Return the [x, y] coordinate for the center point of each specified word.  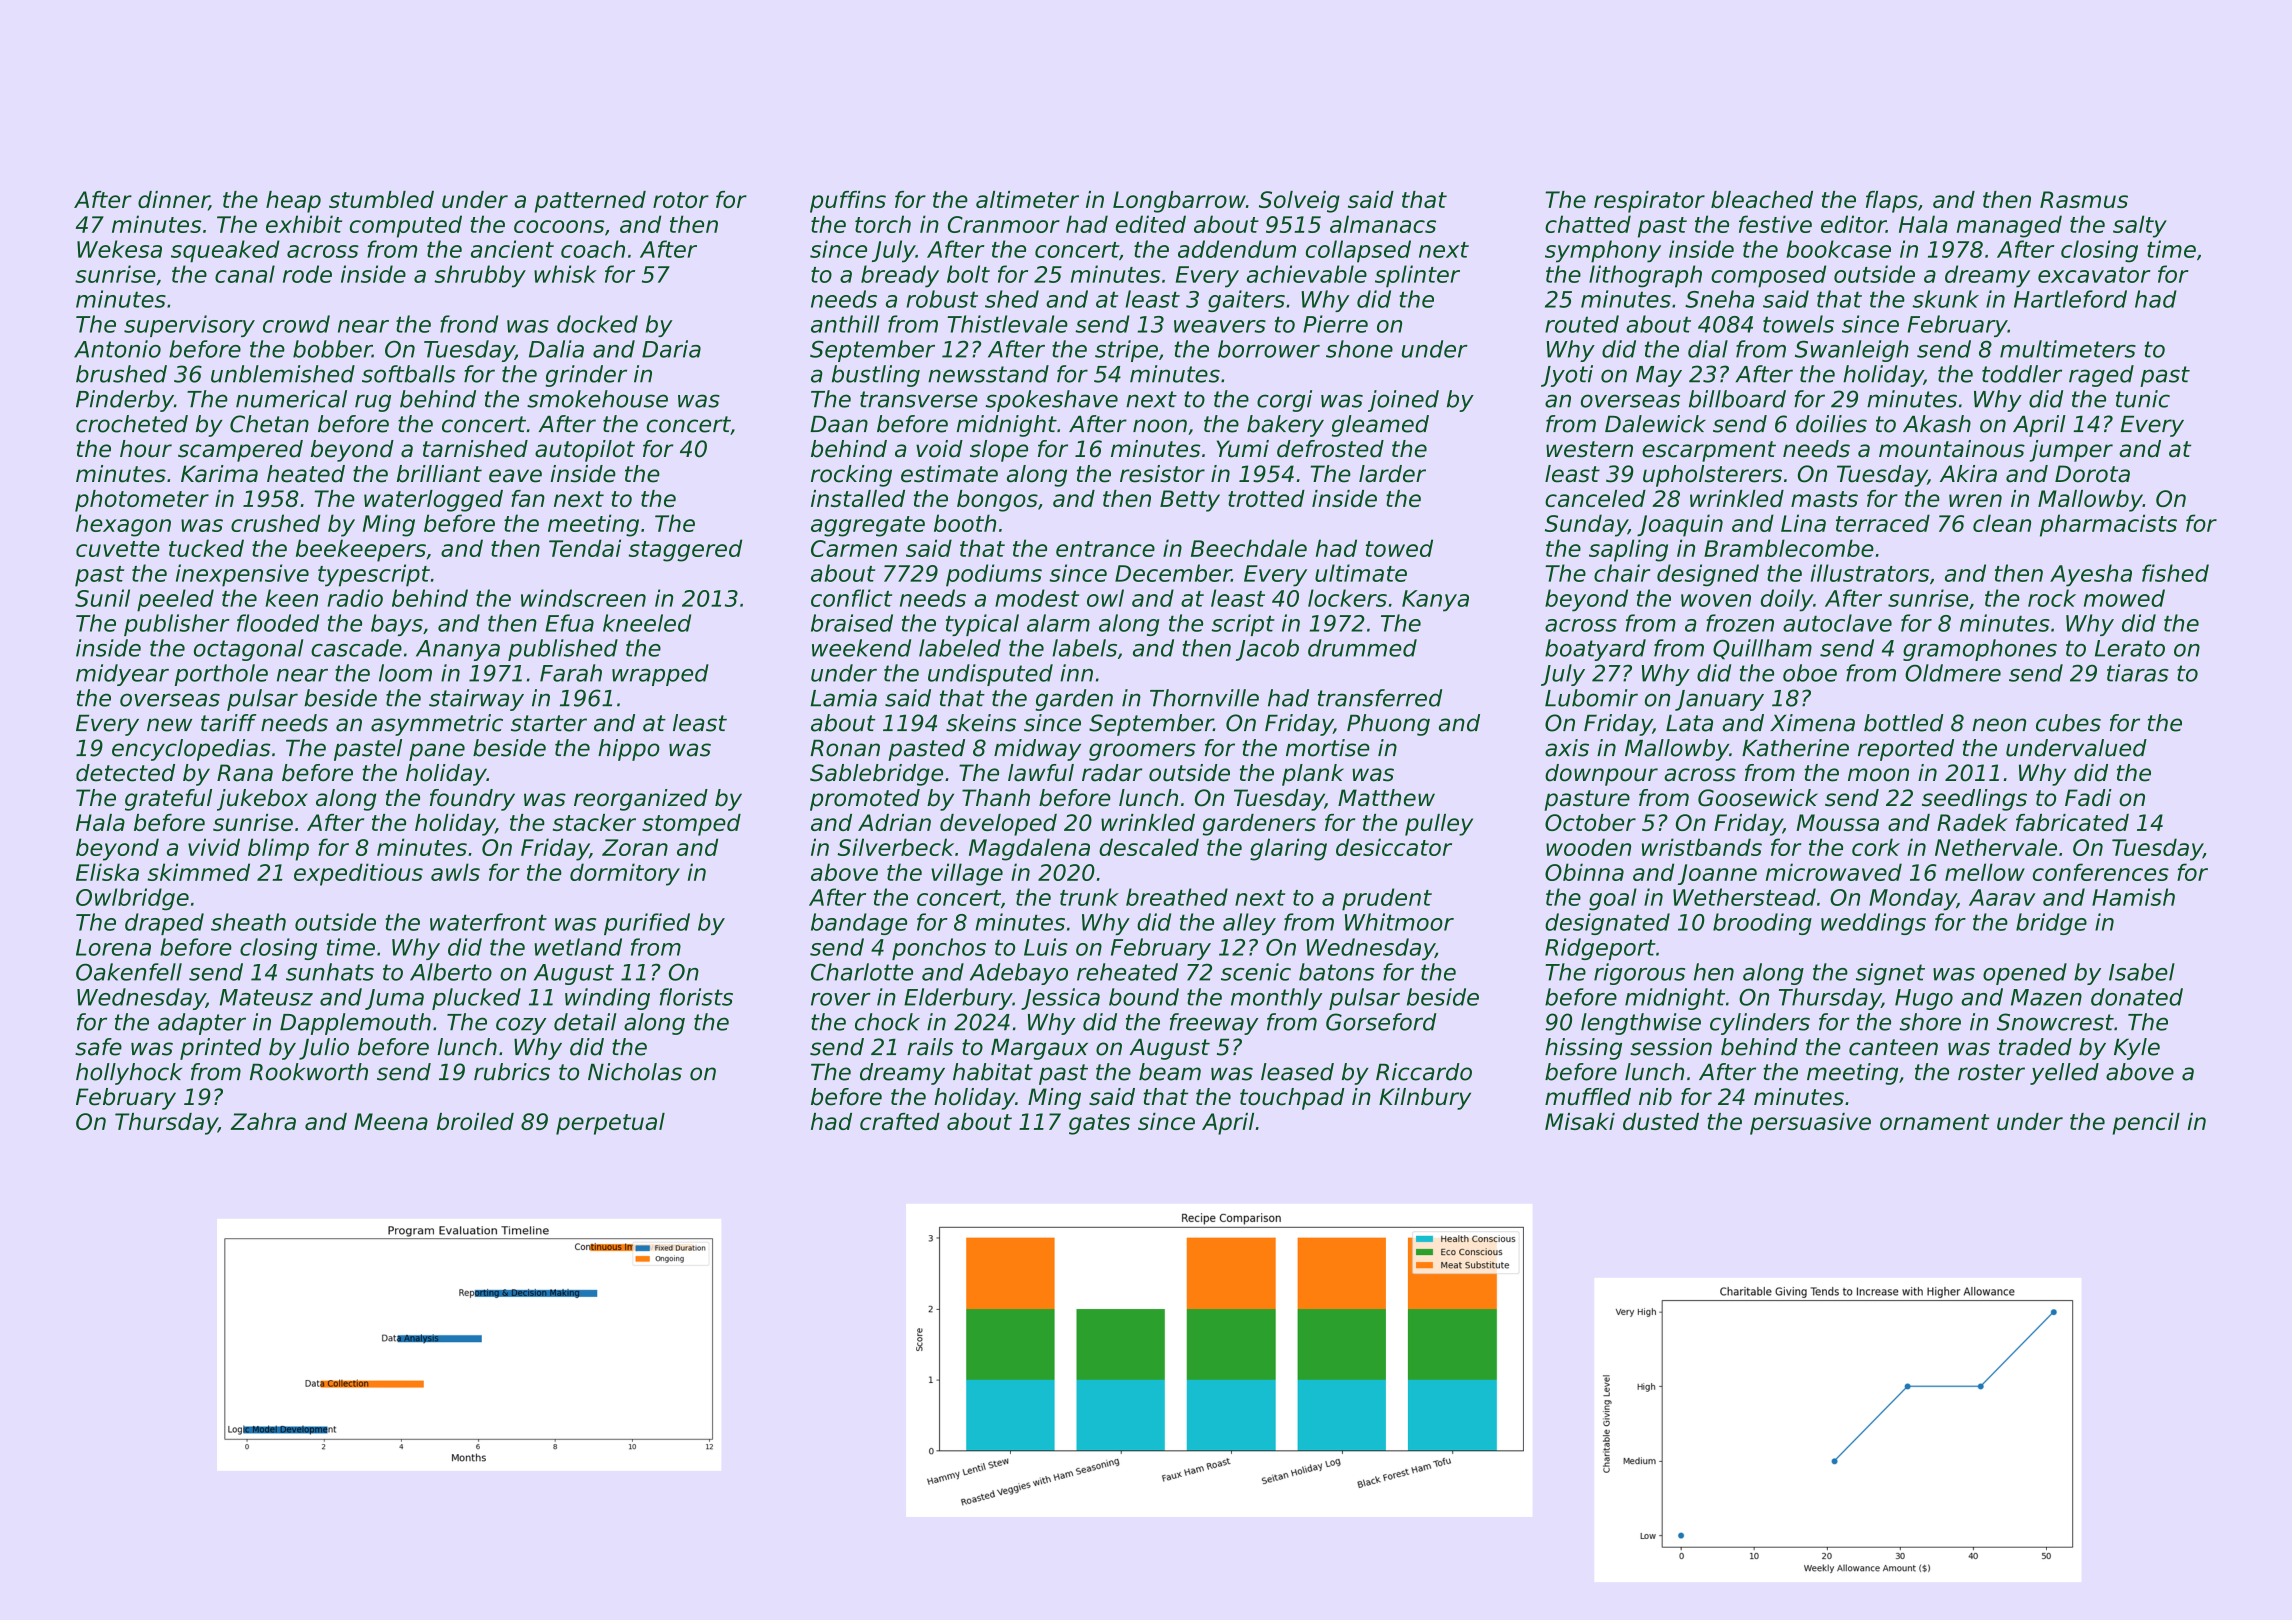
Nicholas [635, 1072]
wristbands [1702, 847]
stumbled [381, 199]
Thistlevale [1007, 324]
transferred [1380, 698]
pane [437, 752]
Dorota [2092, 474]
